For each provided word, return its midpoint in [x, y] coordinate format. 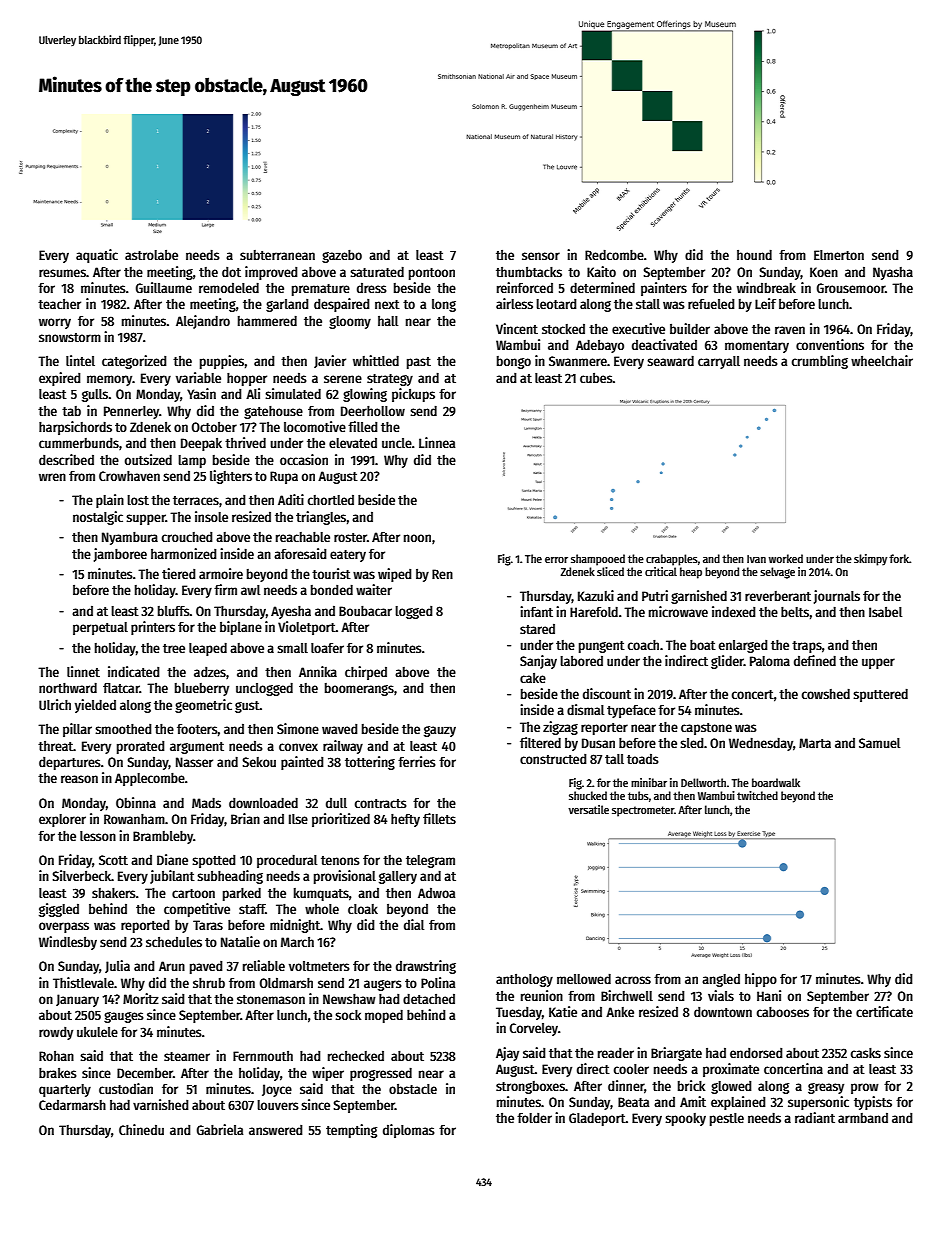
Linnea [437, 442]
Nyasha [893, 273]
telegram [430, 861]
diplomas [409, 1131]
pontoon [432, 274]
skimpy [870, 560]
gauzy [440, 731]
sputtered [880, 695]
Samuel [879, 743]
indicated [134, 671]
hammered [267, 320]
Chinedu [141, 1129]
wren [52, 477]
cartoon [193, 893]
